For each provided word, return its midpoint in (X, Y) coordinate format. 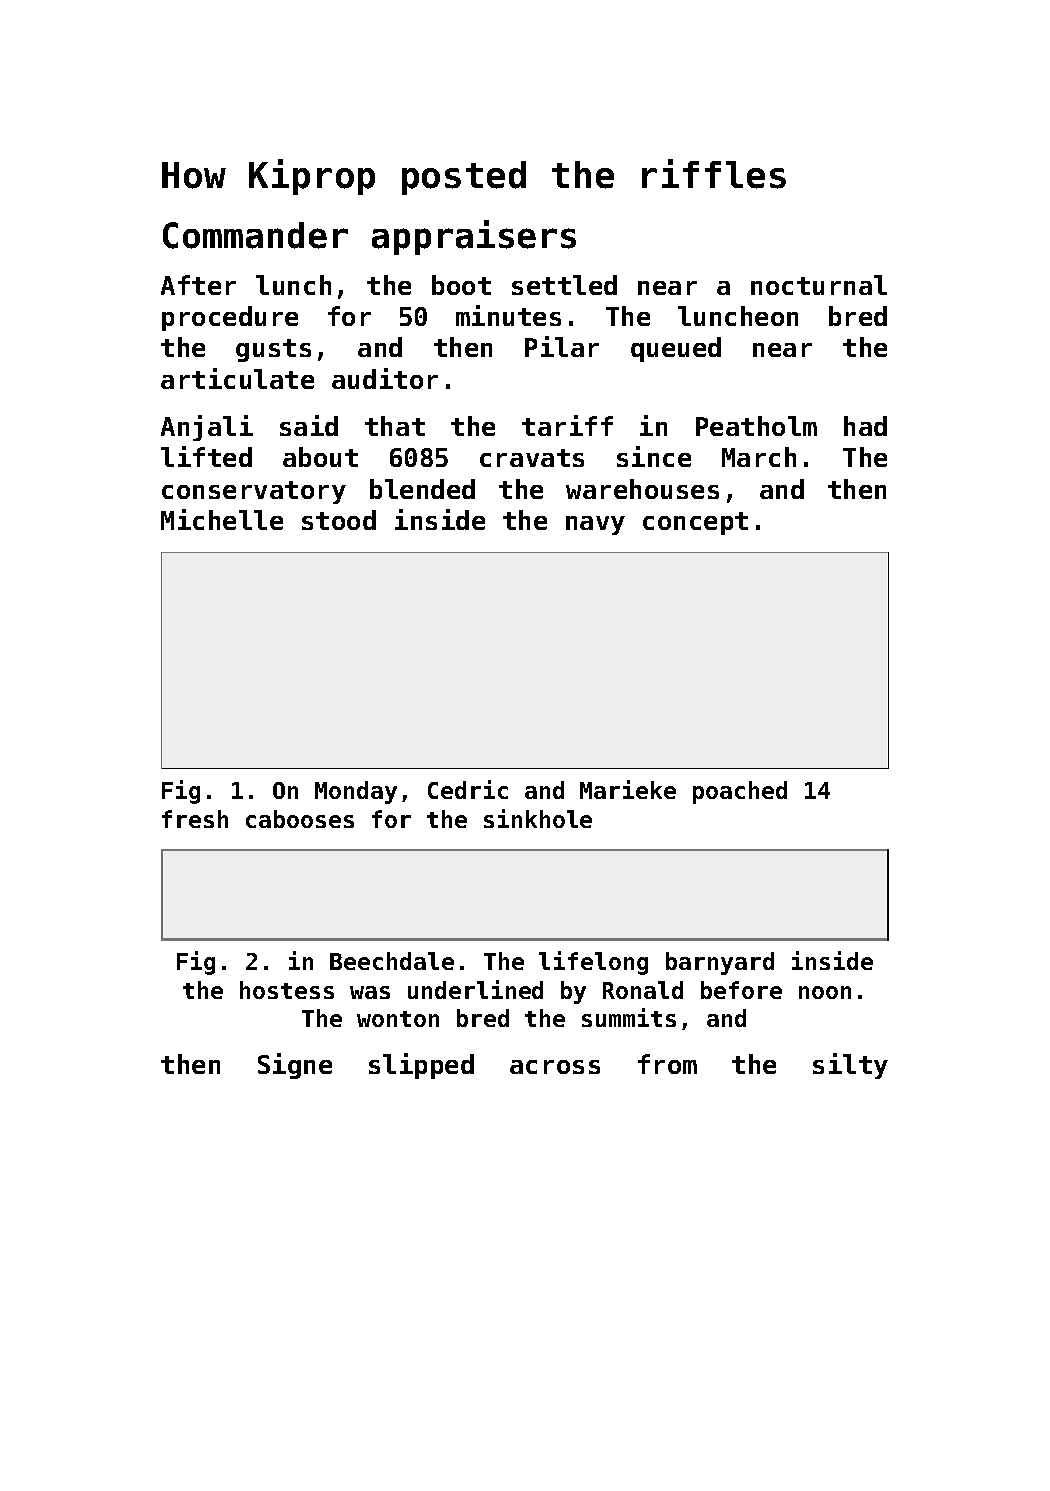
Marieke (628, 789)
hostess (287, 990)
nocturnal (819, 285)
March (759, 457)
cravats (532, 458)
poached (740, 792)
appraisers (474, 237)
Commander (255, 235)
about (320, 457)
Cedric (468, 789)
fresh (195, 819)
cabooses (300, 819)
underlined (475, 989)
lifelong (593, 963)
